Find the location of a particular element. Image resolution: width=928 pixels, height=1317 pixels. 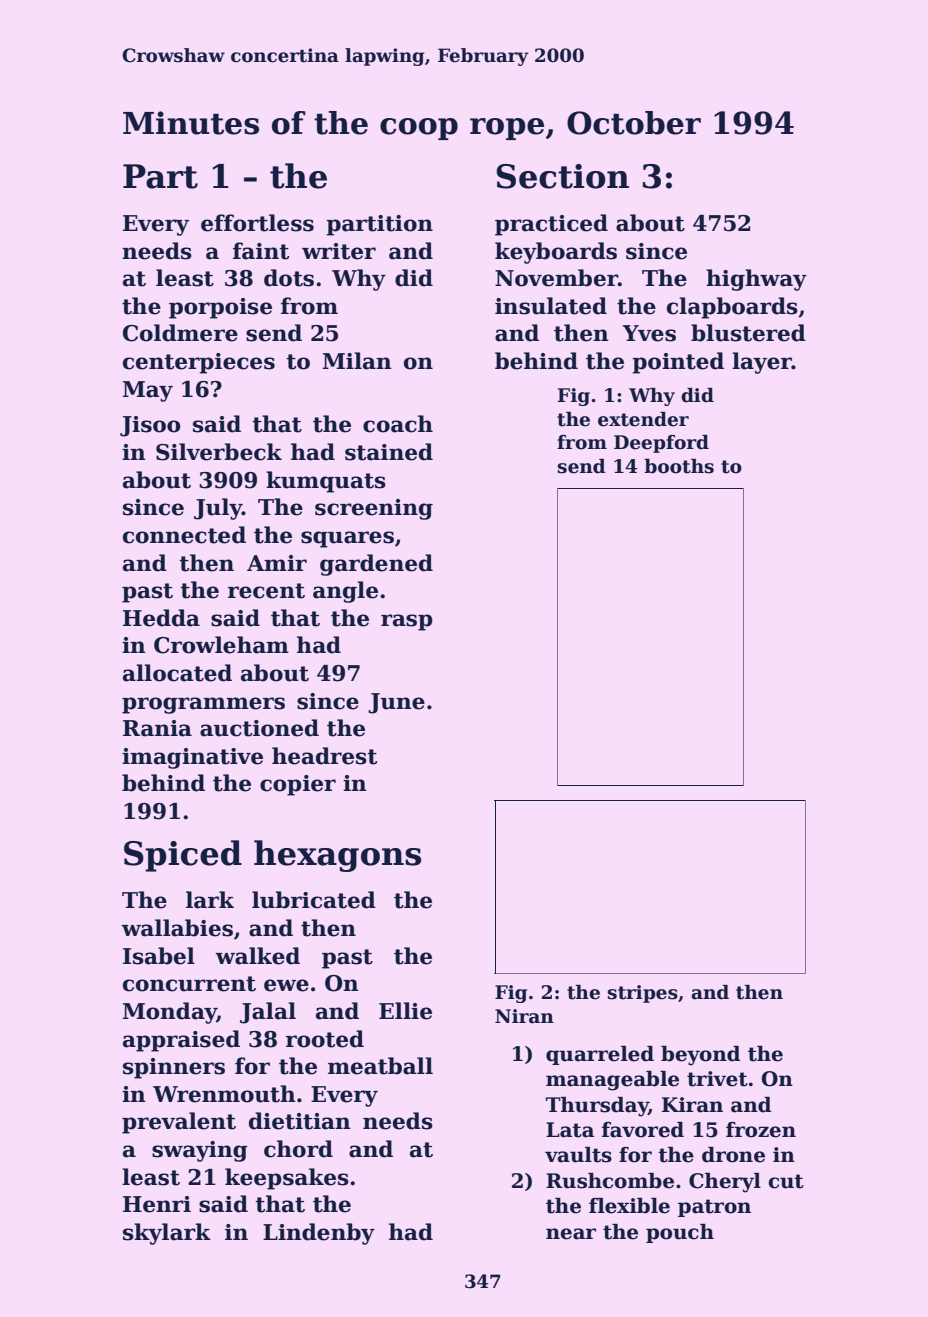

Niran is located at coordinates (524, 1016).
